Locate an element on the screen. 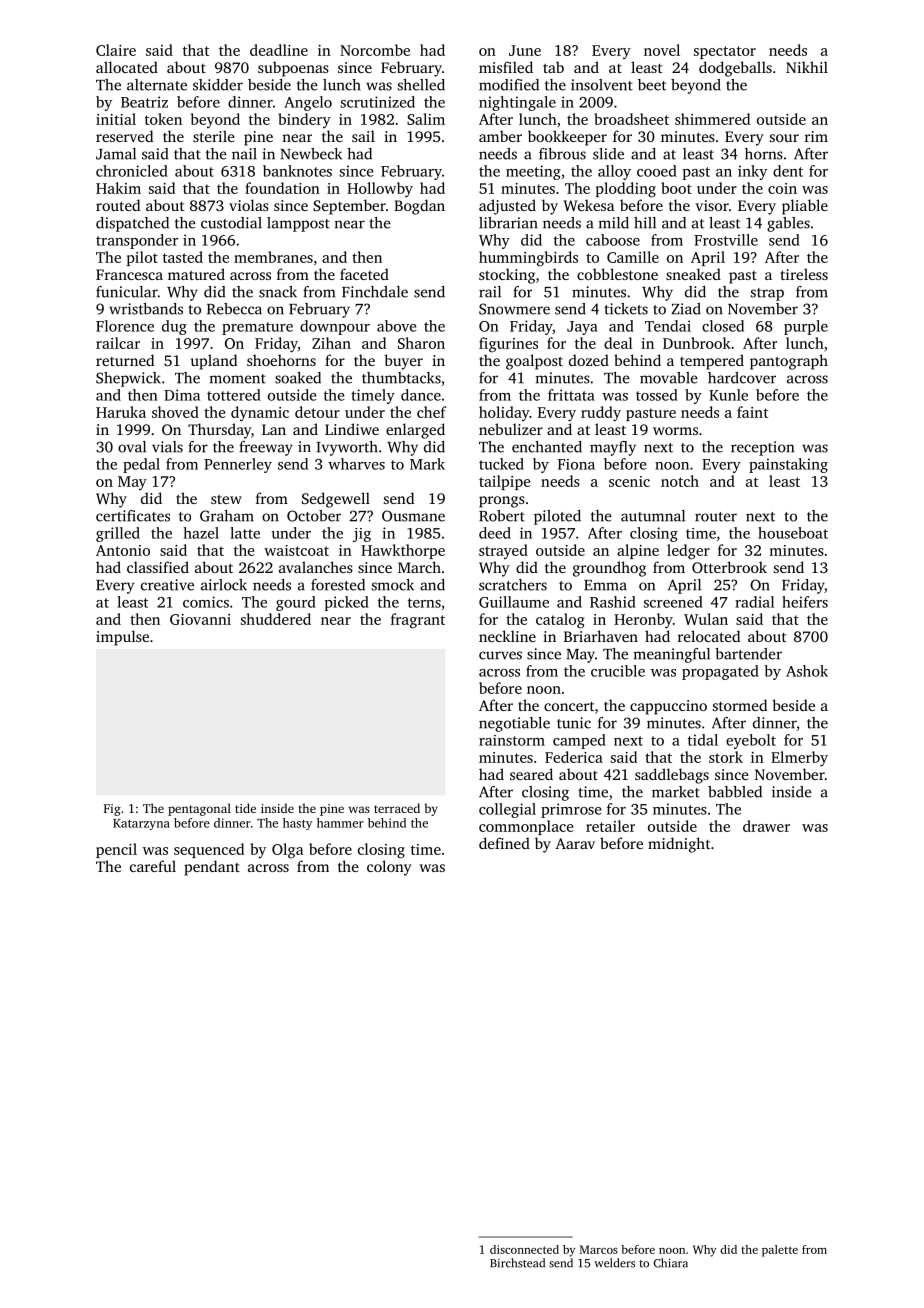 This screenshot has width=924, height=1308. careful is located at coordinates (153, 866).
